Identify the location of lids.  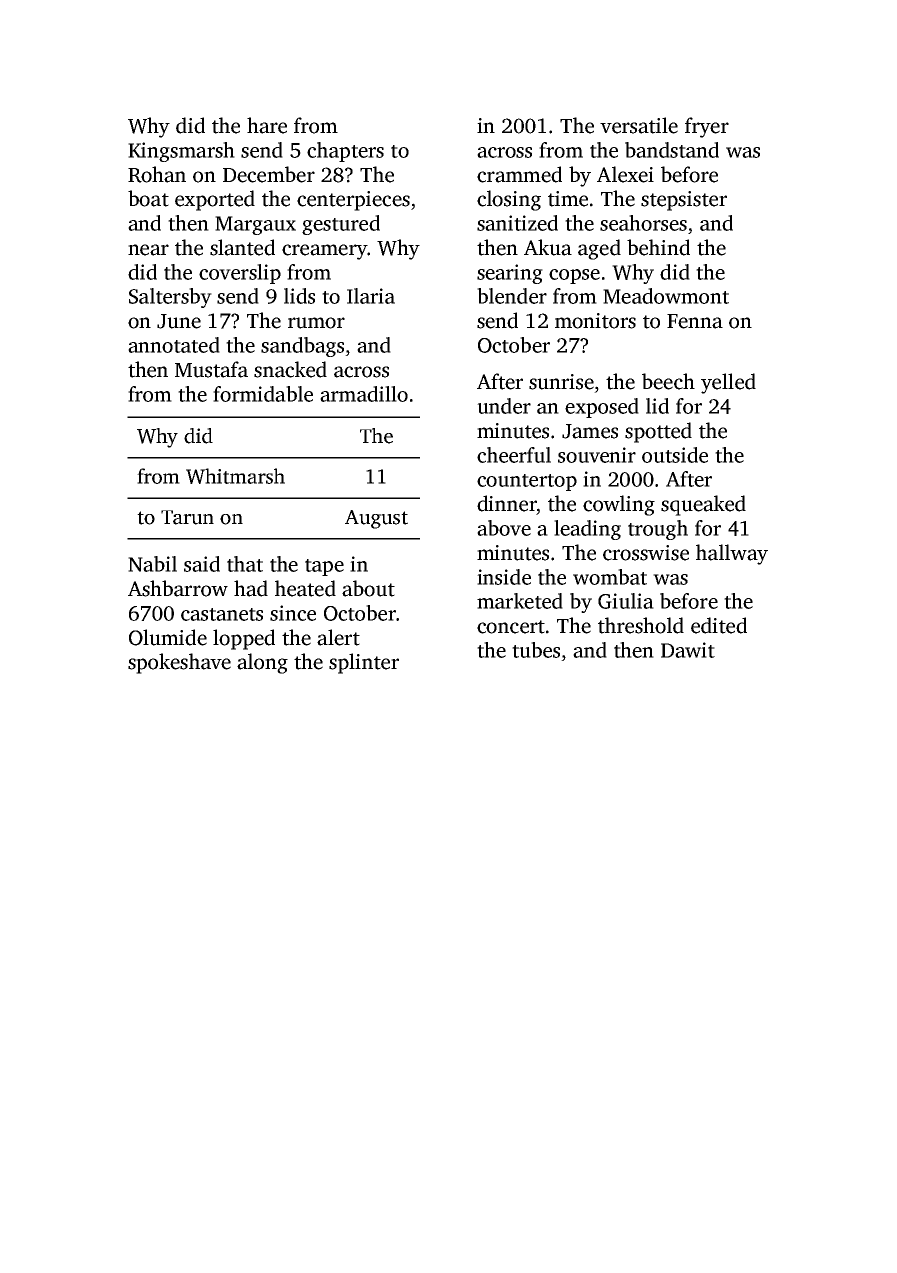
(299, 296).
